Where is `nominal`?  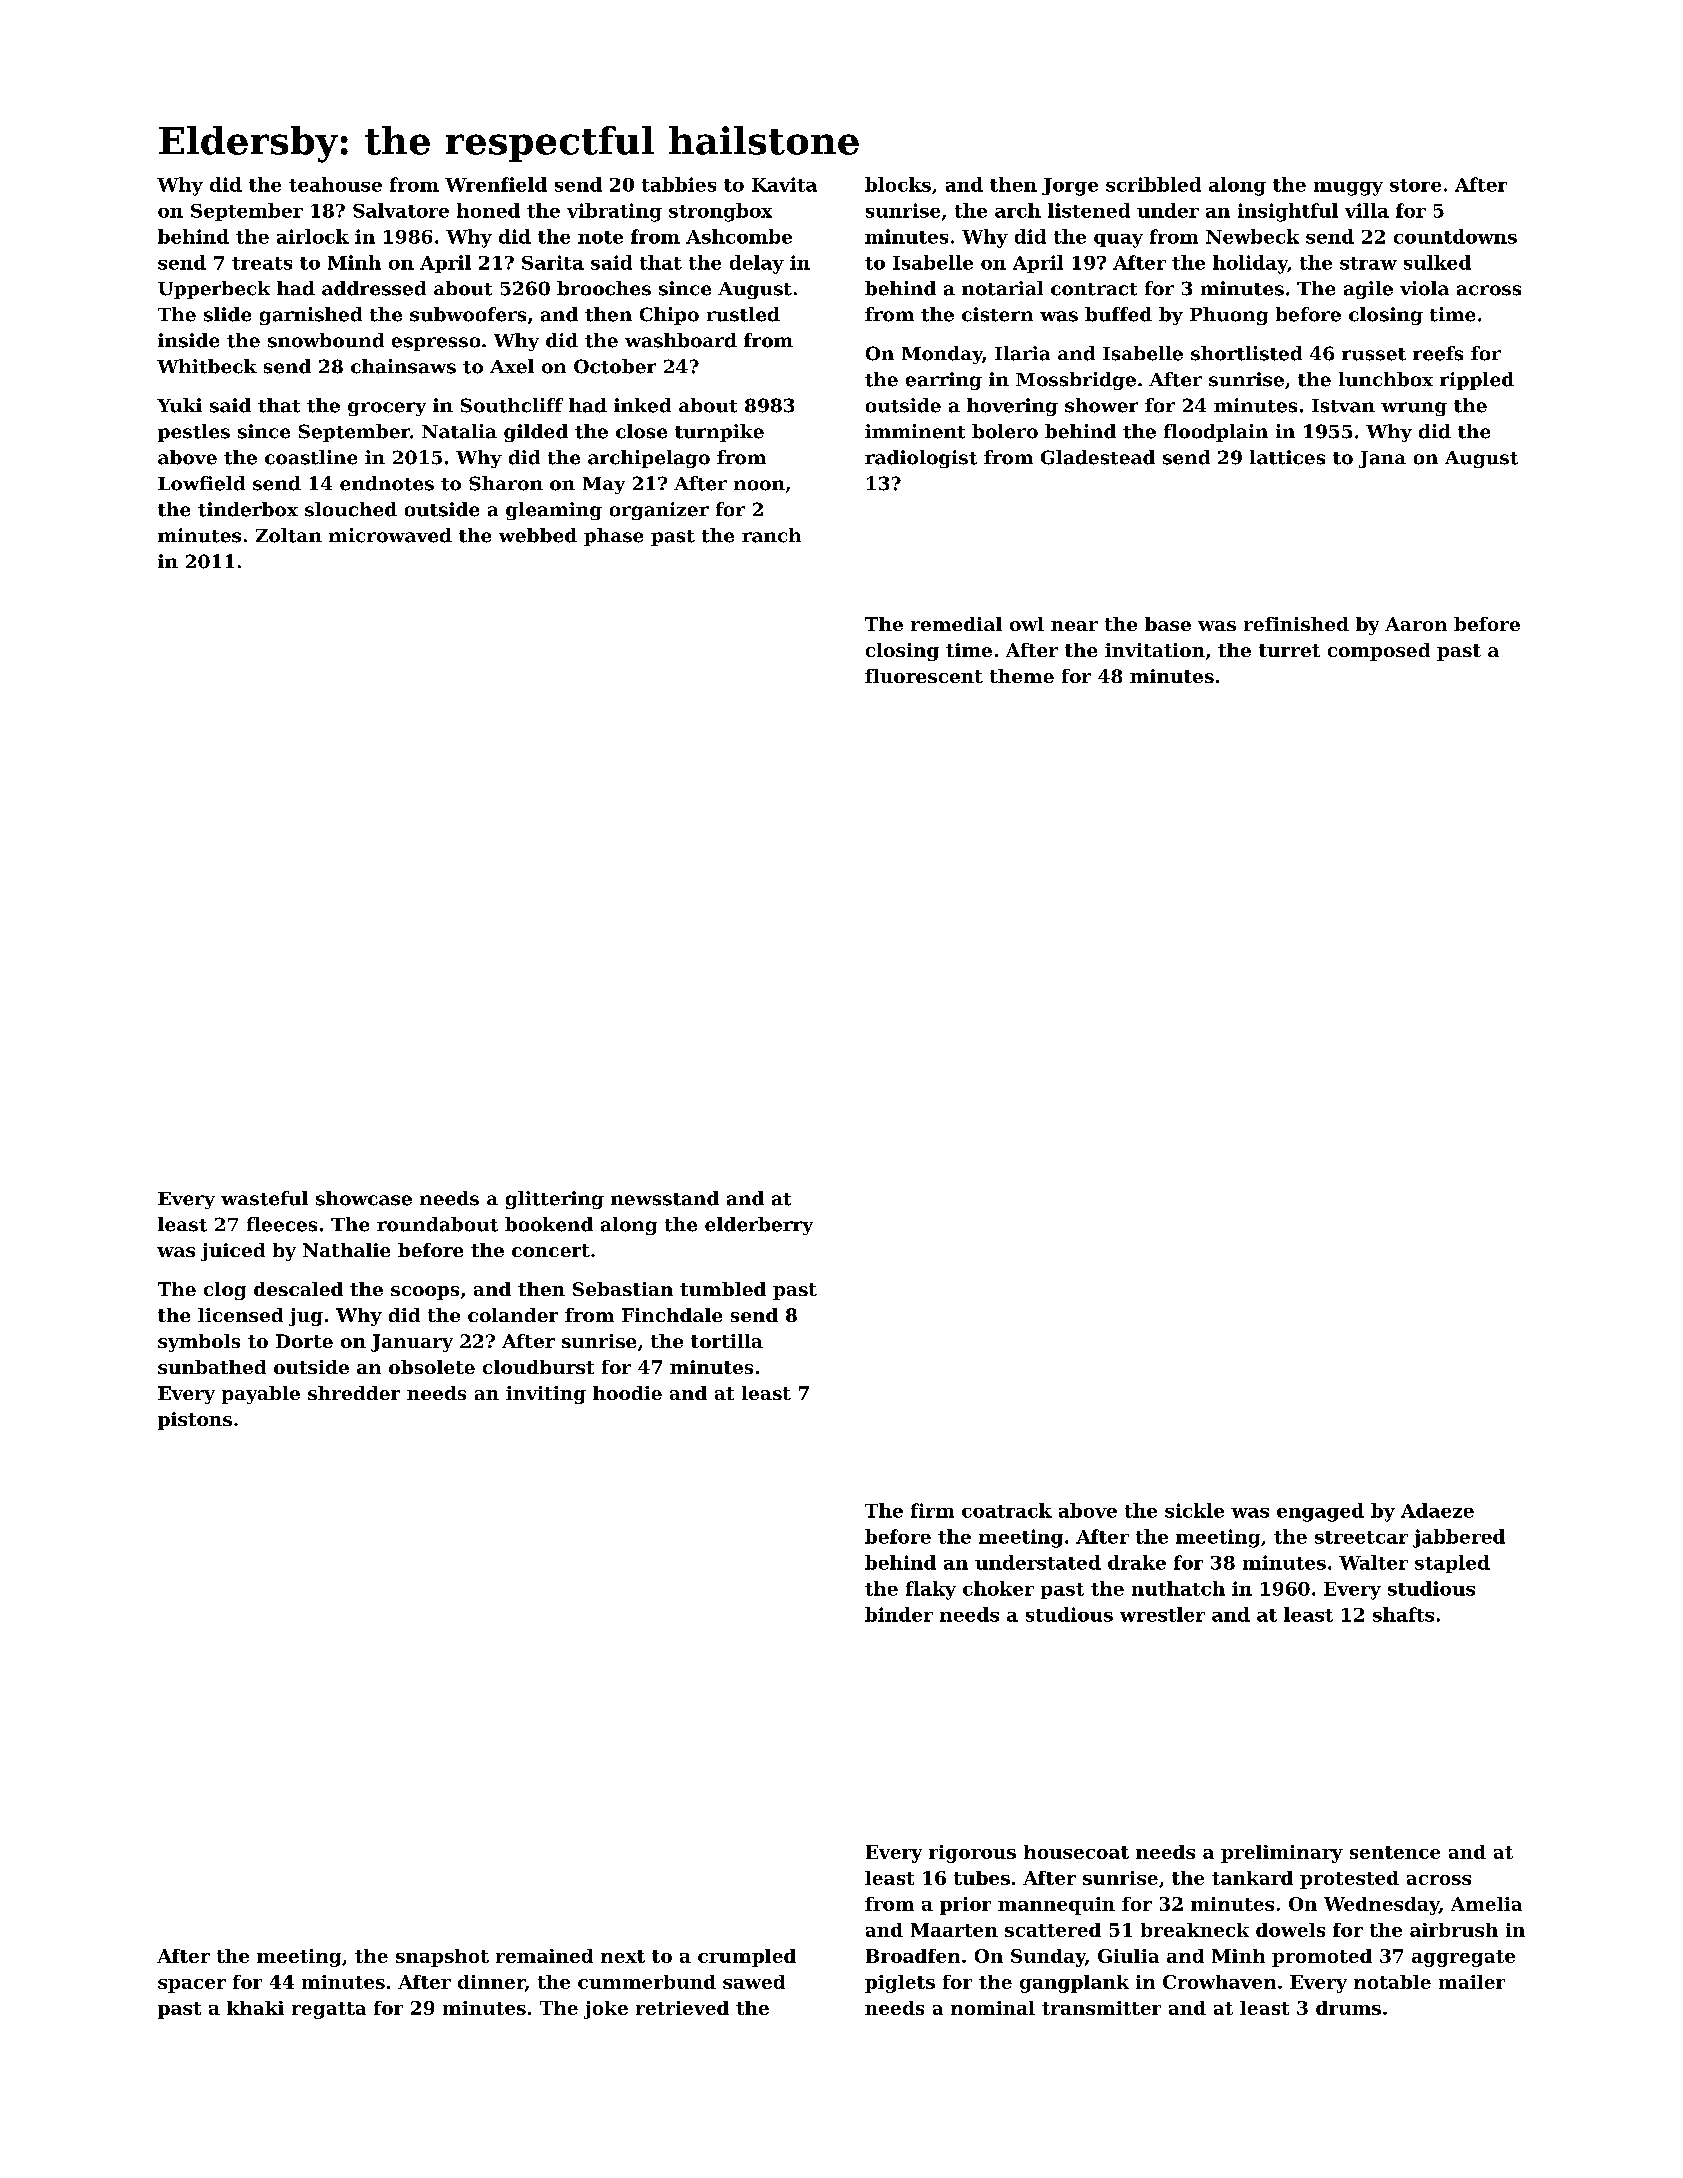 nominal is located at coordinates (993, 2008).
